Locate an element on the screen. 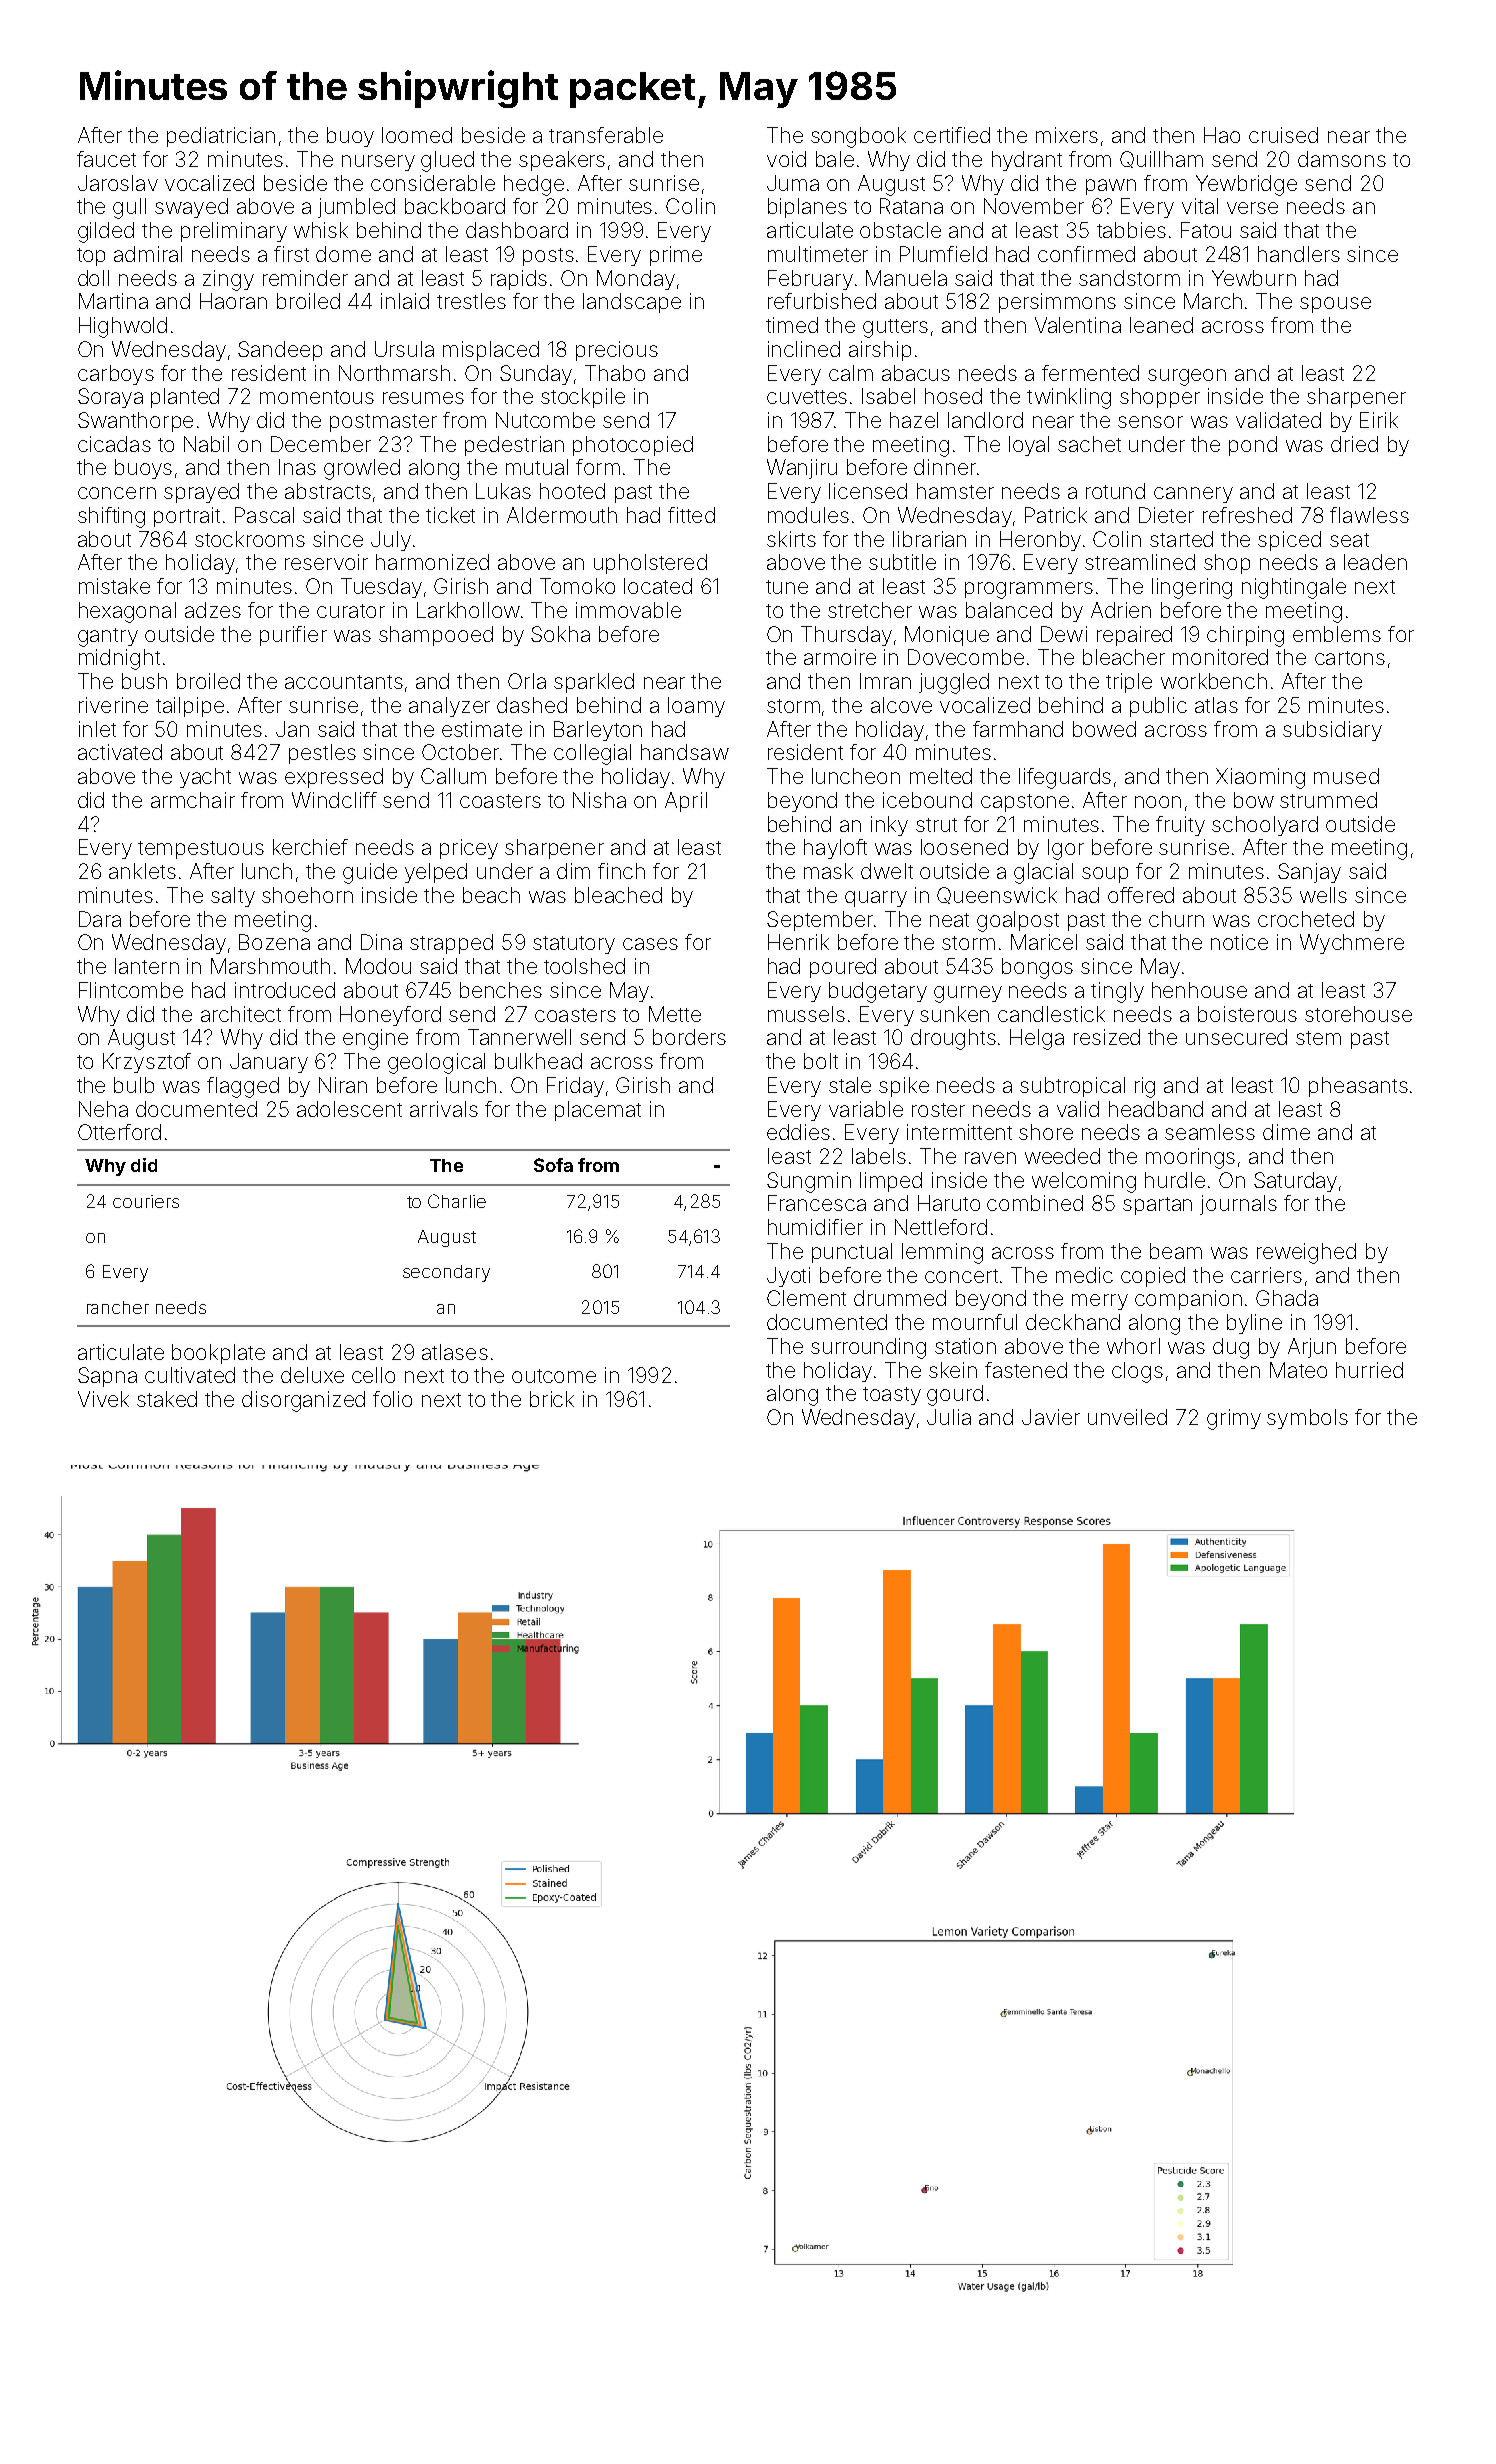 The height and width of the screenshot is (2464, 1496). bookplate is located at coordinates (218, 1354).
